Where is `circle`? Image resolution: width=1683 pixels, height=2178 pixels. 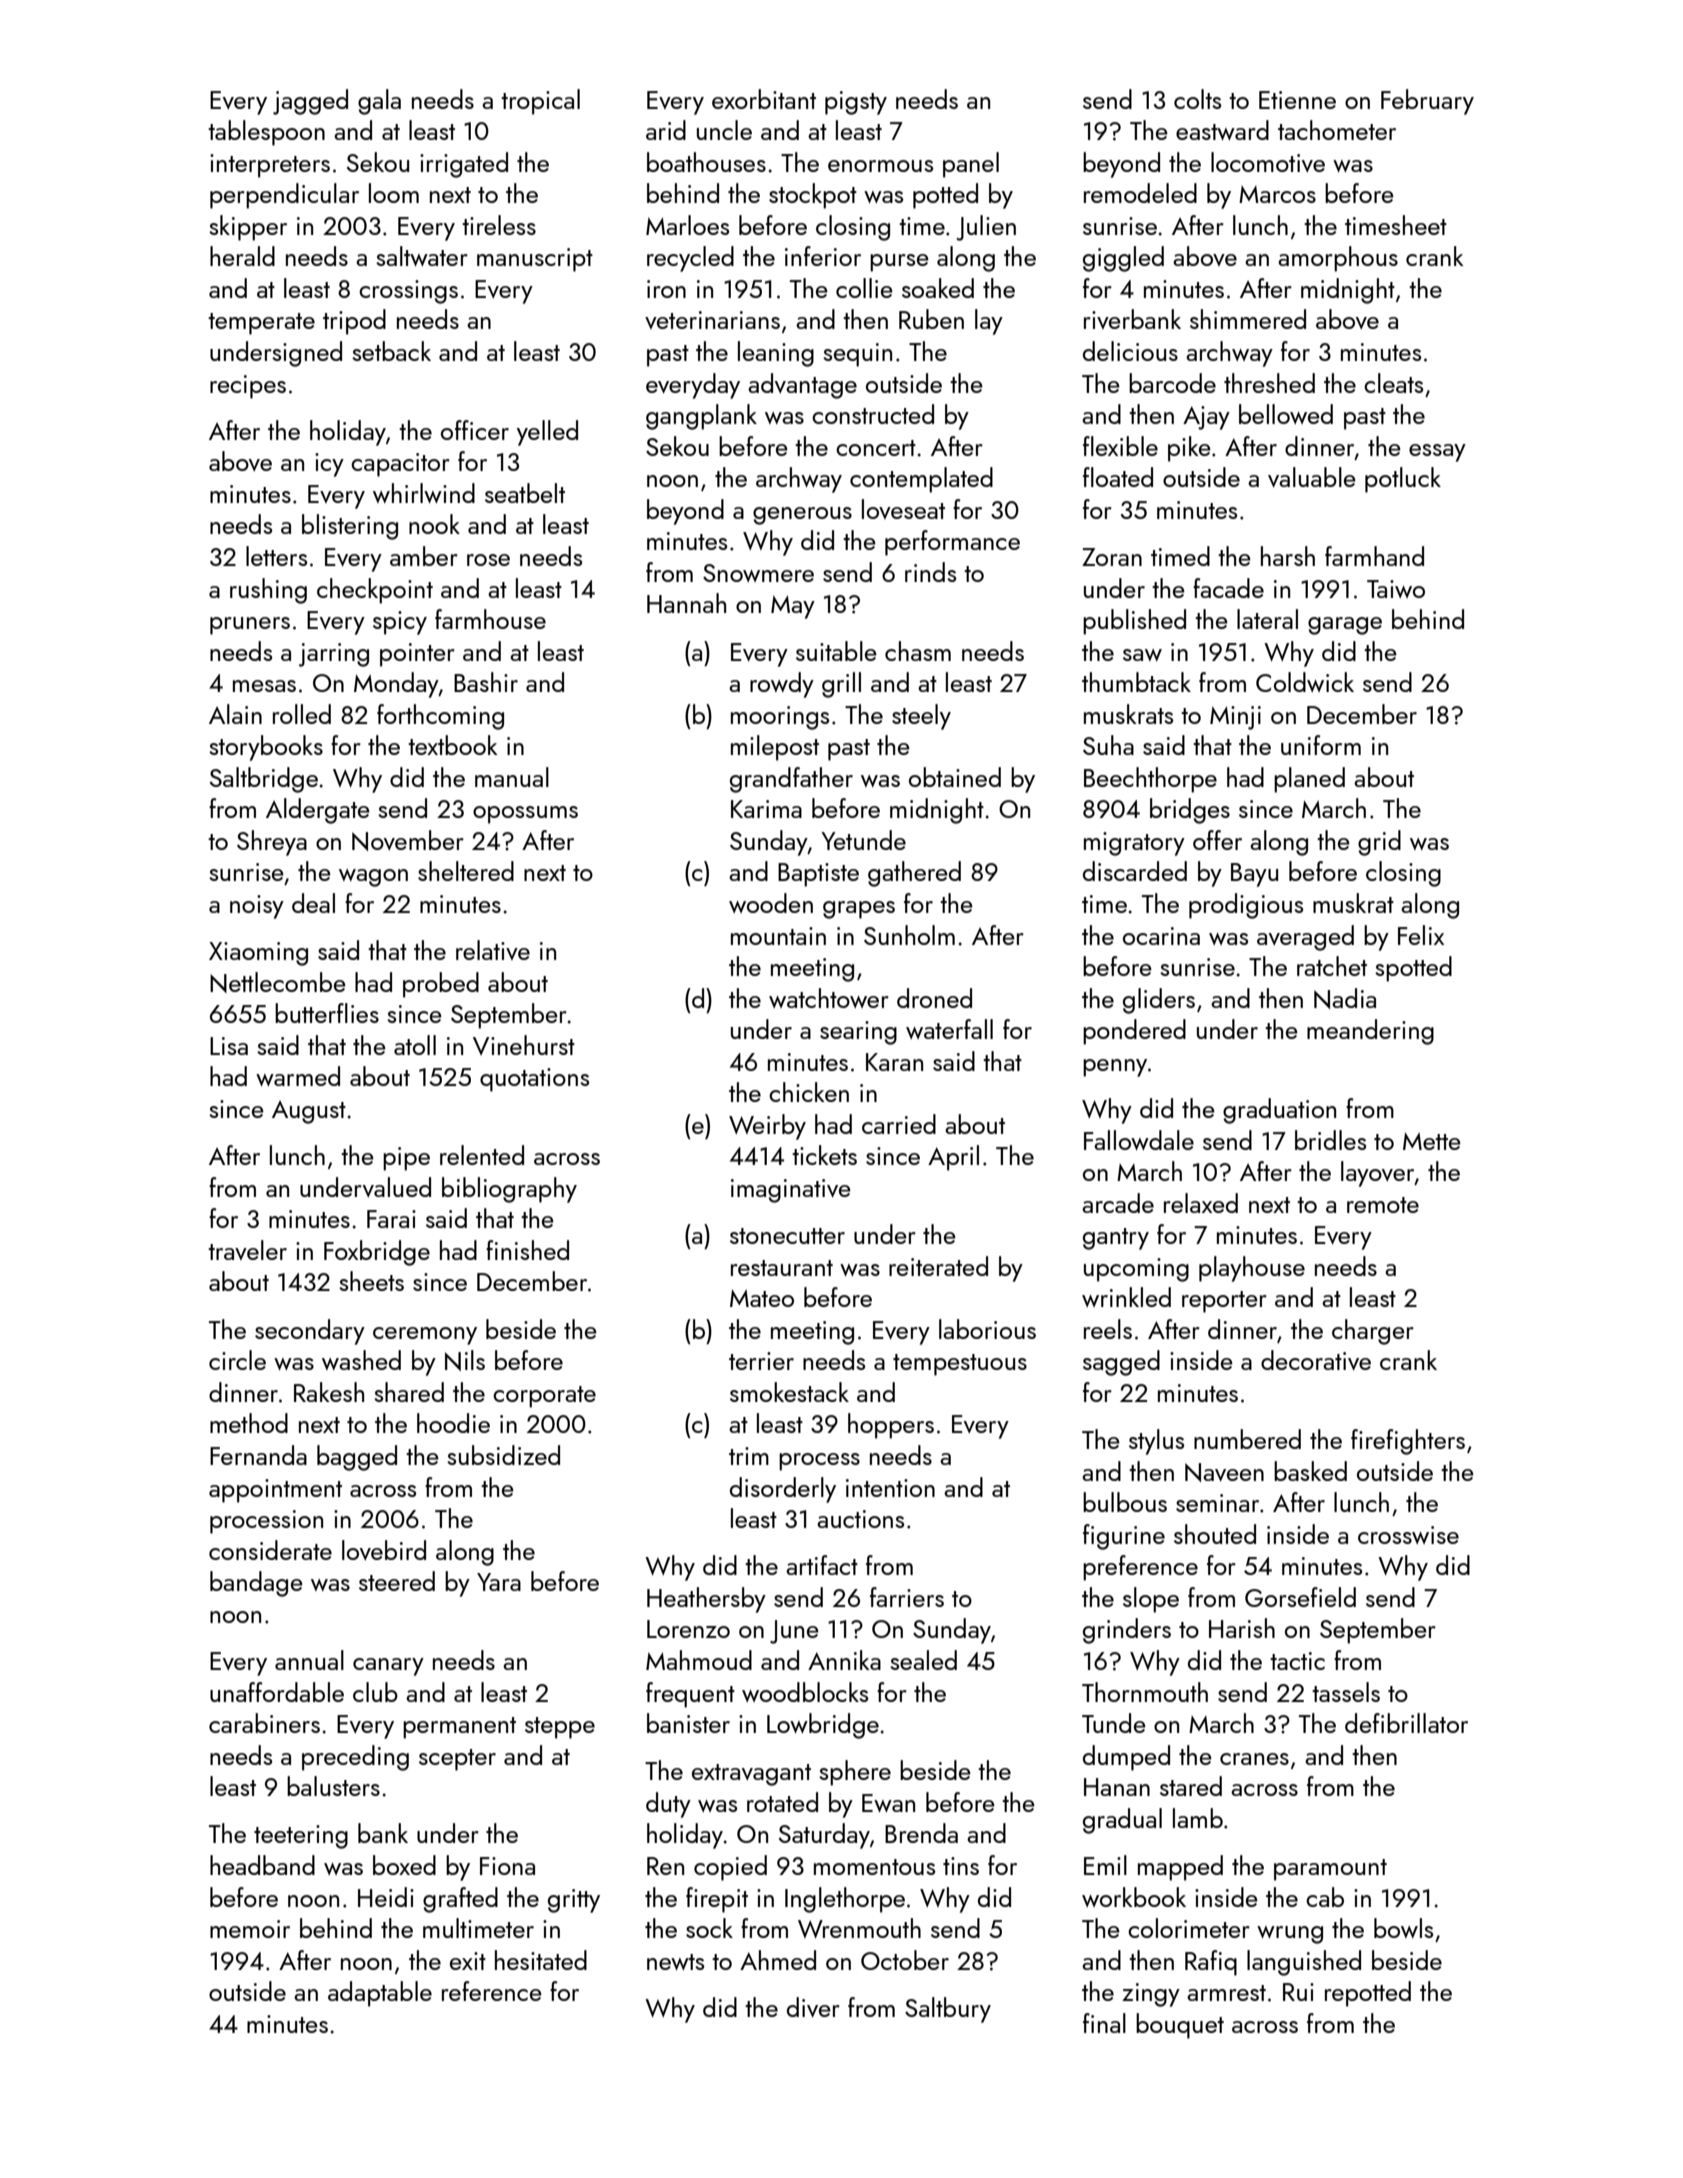
circle is located at coordinates (237, 1360).
